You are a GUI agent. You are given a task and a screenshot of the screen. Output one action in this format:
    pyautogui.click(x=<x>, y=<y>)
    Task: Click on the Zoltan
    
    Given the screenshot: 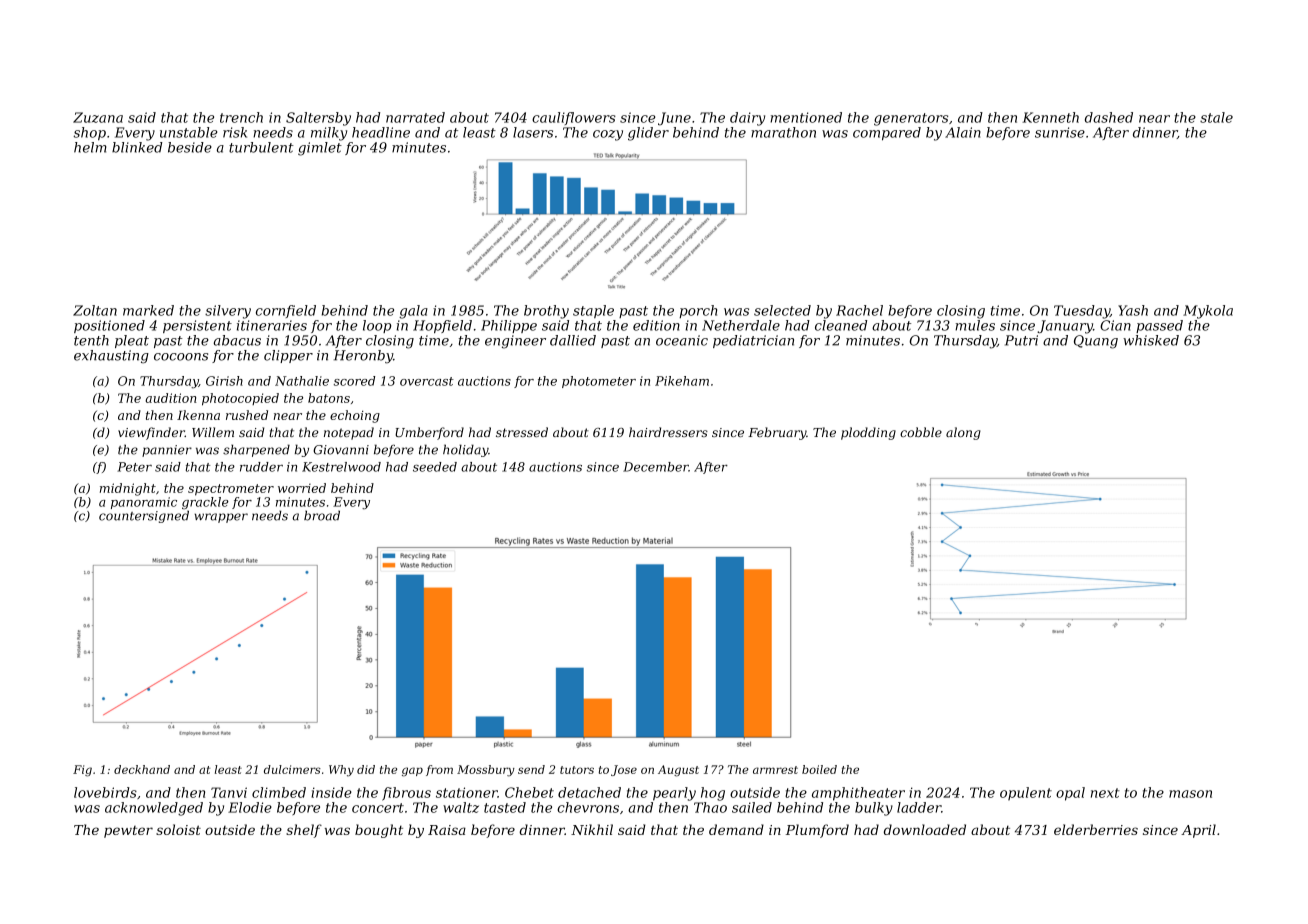 What is the action you would take?
    pyautogui.click(x=95, y=310)
